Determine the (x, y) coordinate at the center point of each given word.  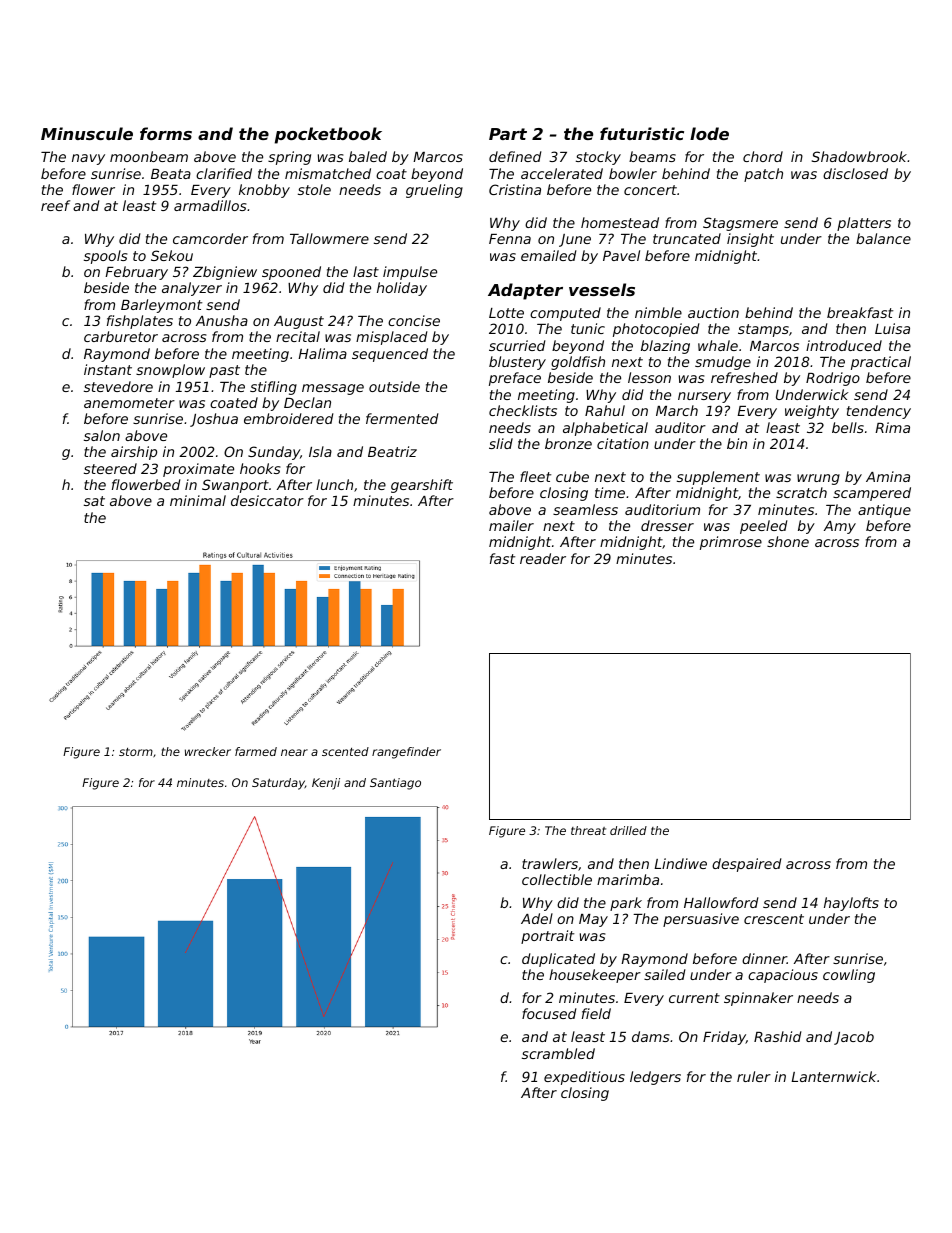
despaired (747, 865)
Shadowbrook (859, 156)
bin (737, 443)
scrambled (558, 1053)
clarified (224, 173)
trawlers (550, 863)
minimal (198, 500)
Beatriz (392, 451)
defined (515, 156)
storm (136, 752)
